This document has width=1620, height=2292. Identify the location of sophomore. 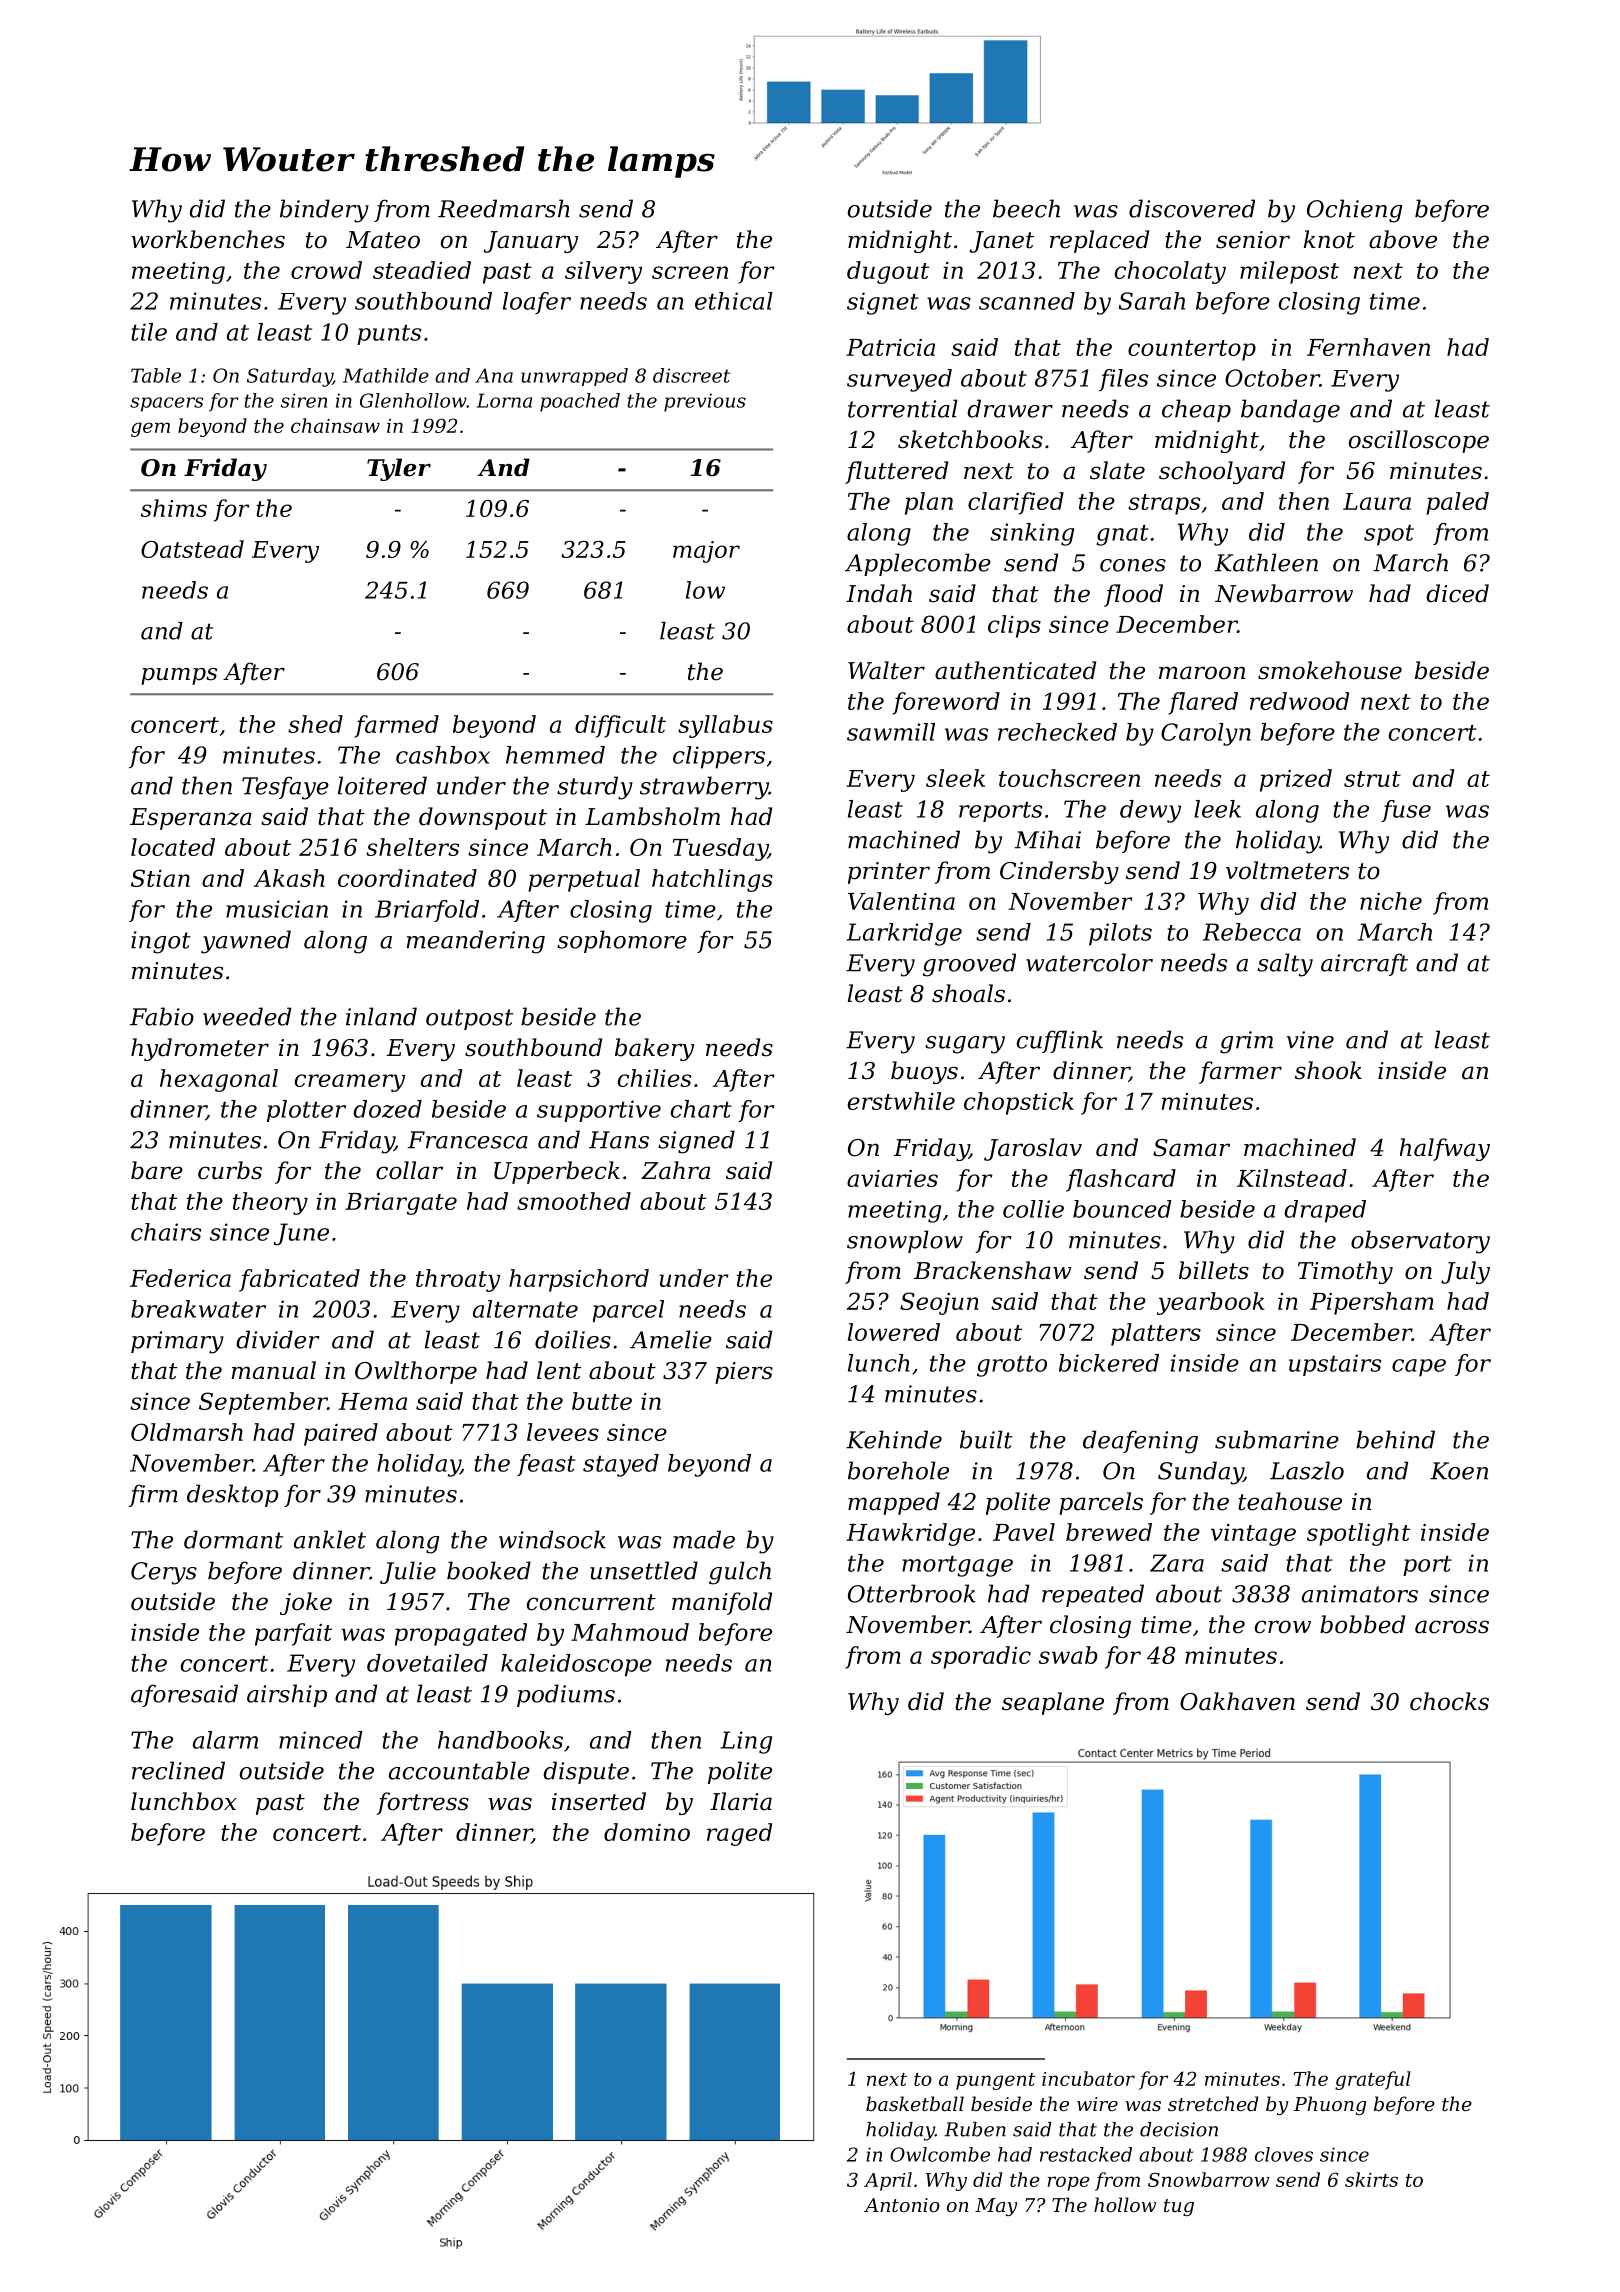
(622, 941).
